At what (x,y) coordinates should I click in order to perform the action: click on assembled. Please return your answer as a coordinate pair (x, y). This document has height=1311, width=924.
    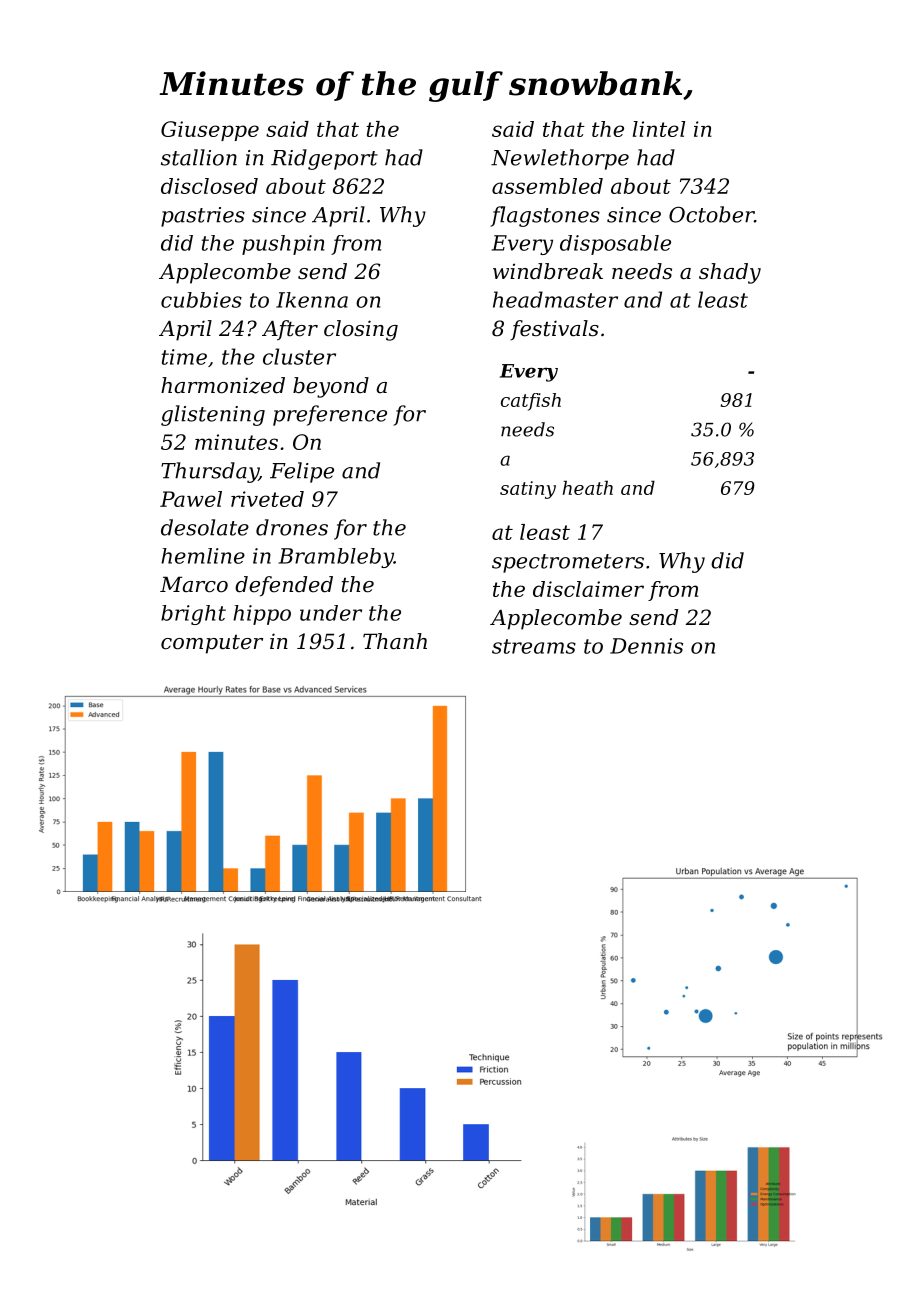
    Looking at the image, I should click on (547, 186).
